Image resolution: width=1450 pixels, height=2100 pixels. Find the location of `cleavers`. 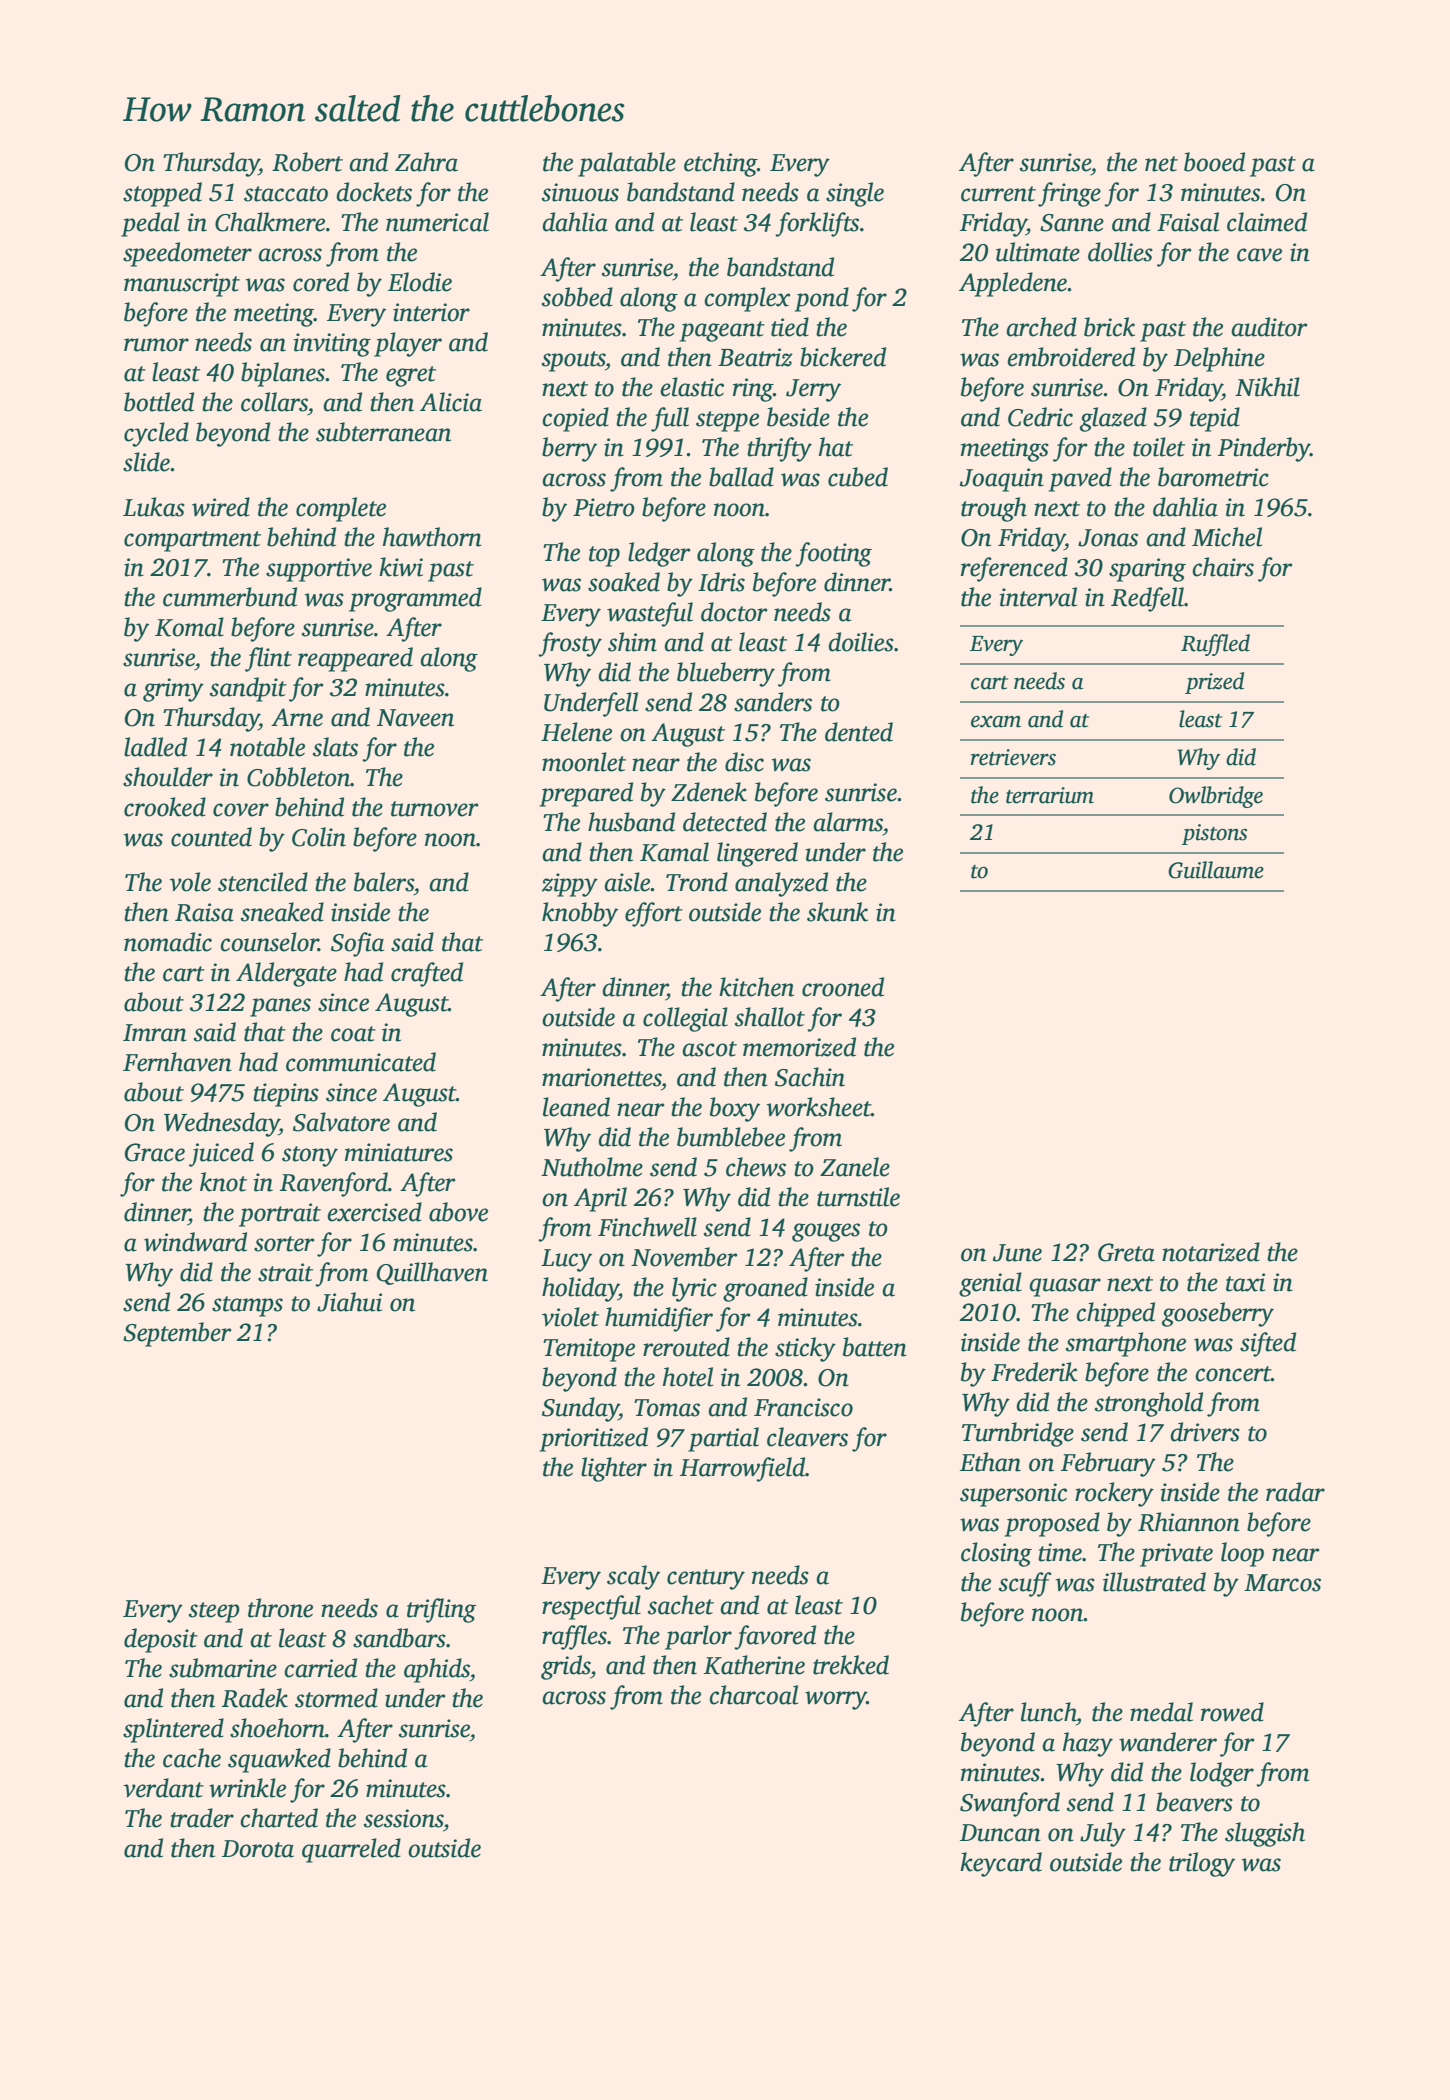

cleavers is located at coordinates (807, 1437).
